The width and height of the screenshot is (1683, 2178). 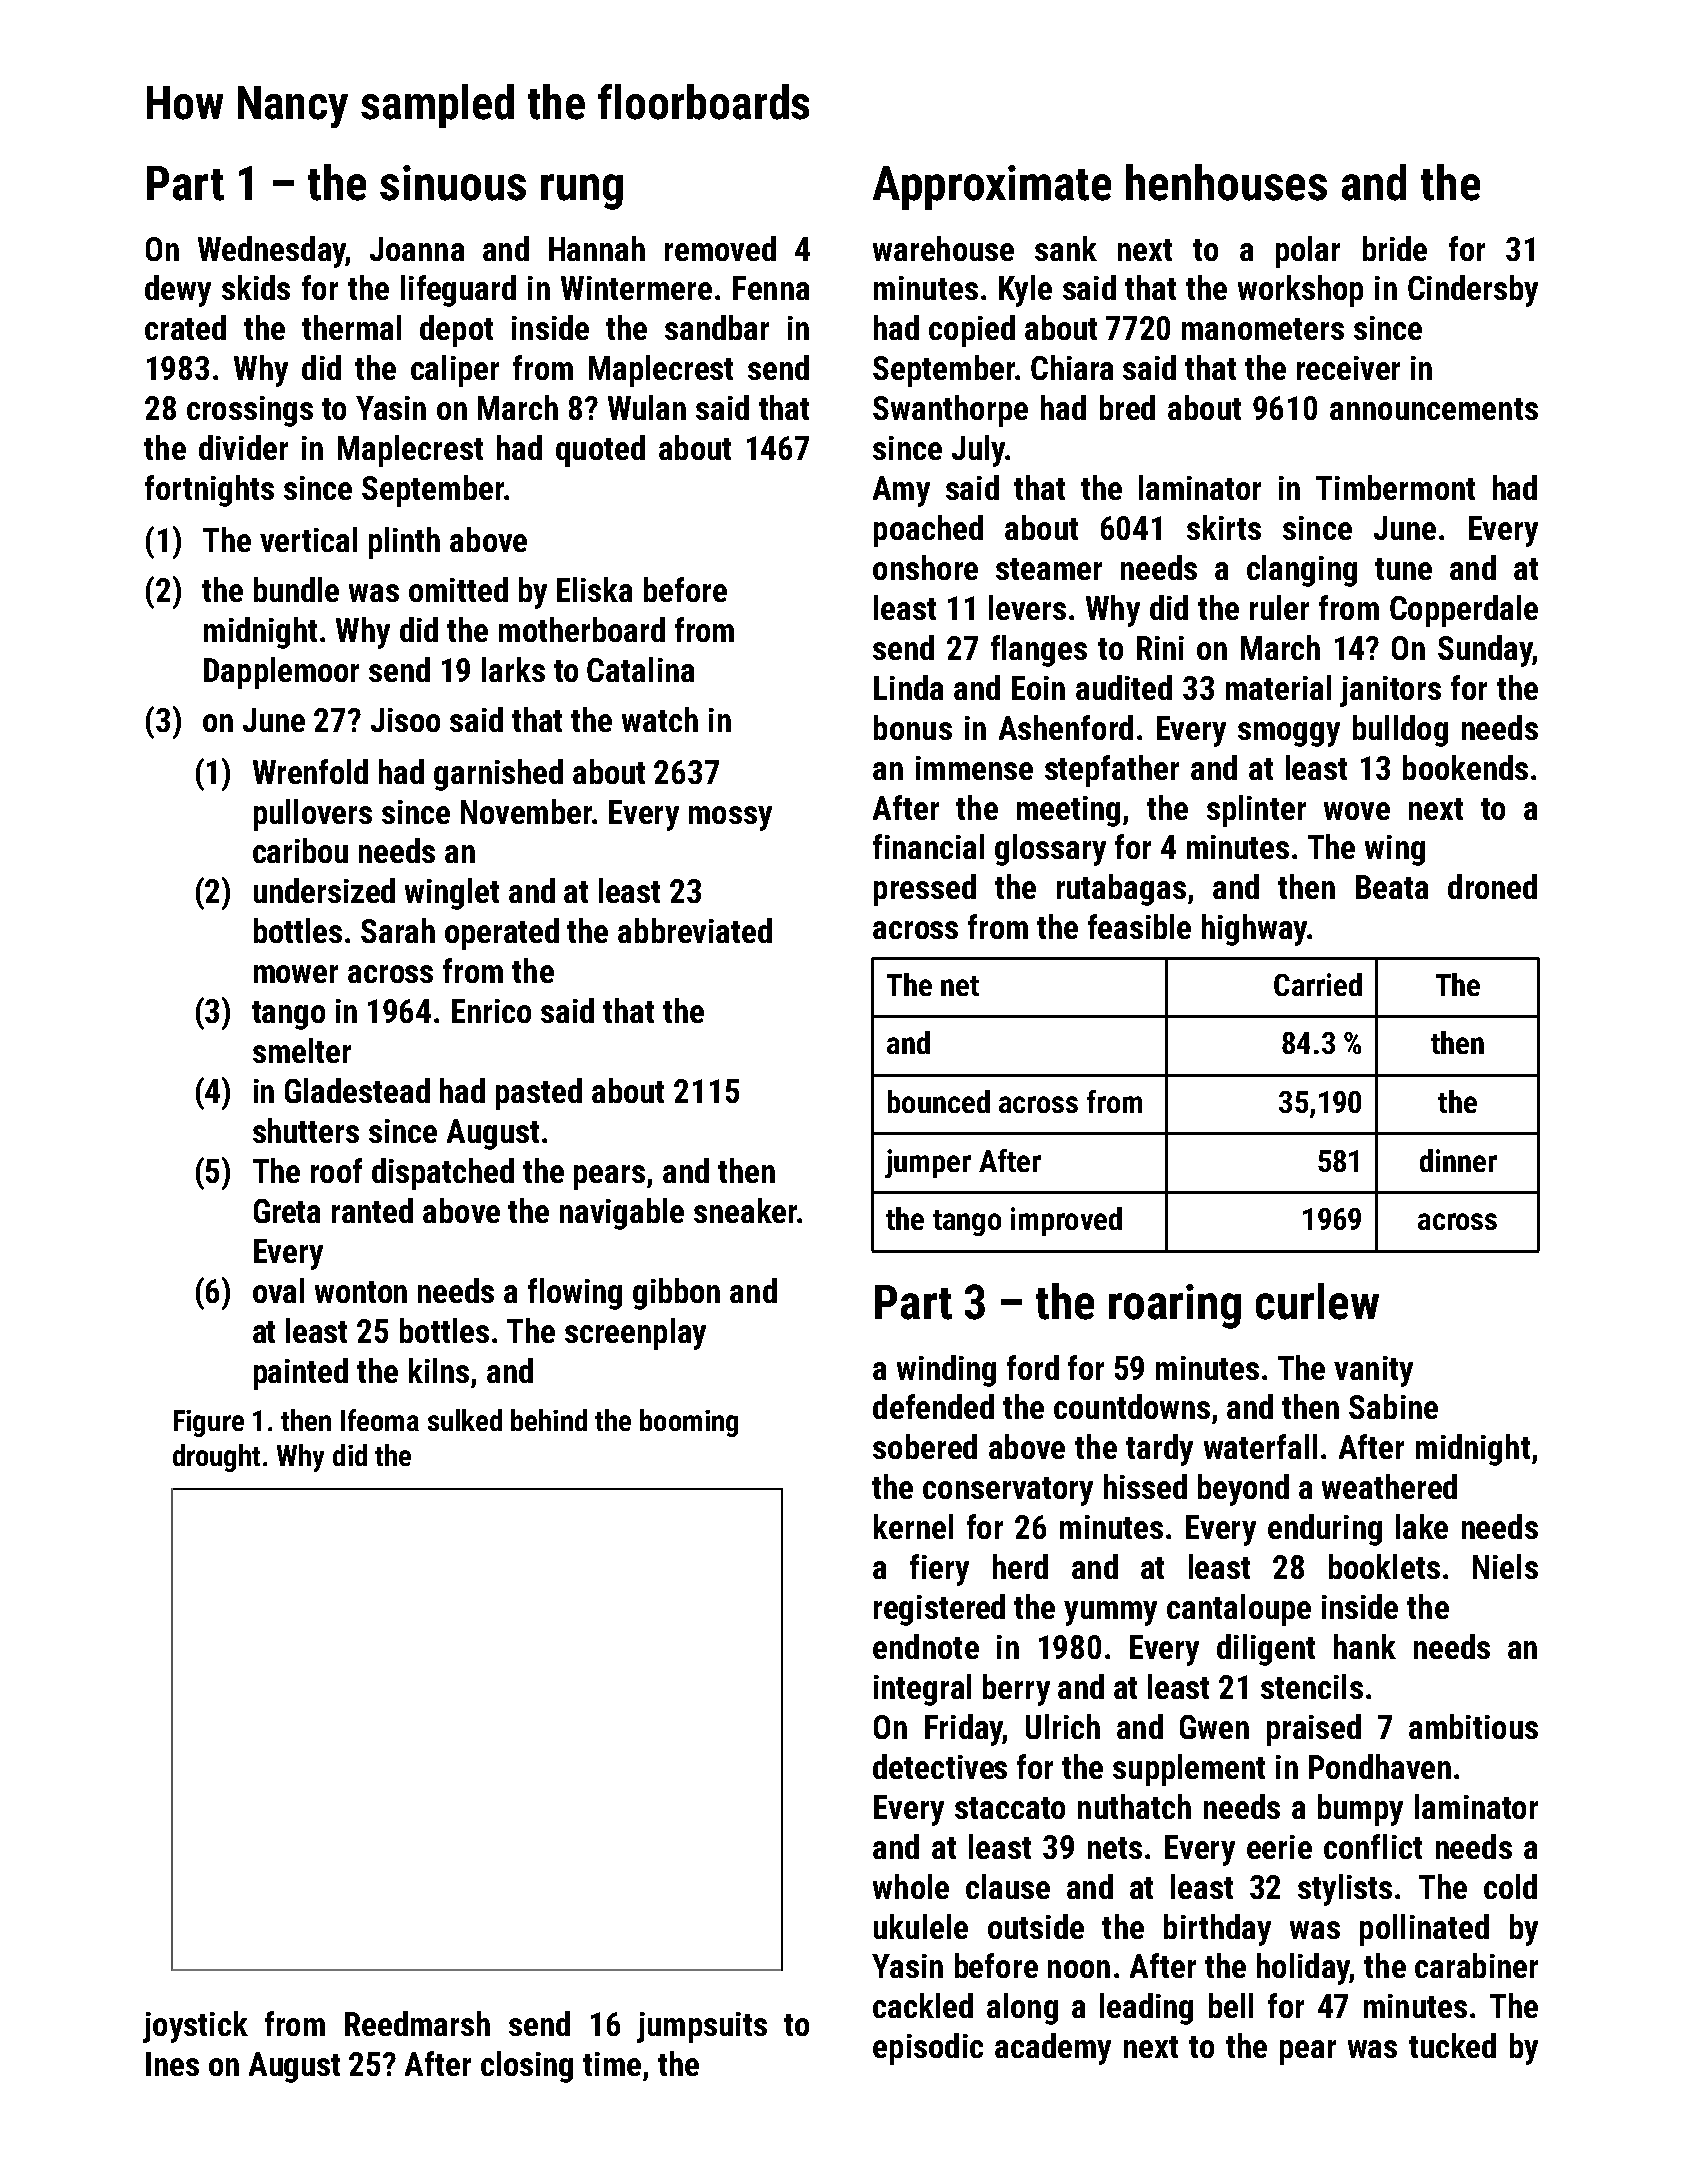 What do you see at coordinates (1395, 487) in the screenshot?
I see `Timbermont` at bounding box center [1395, 487].
